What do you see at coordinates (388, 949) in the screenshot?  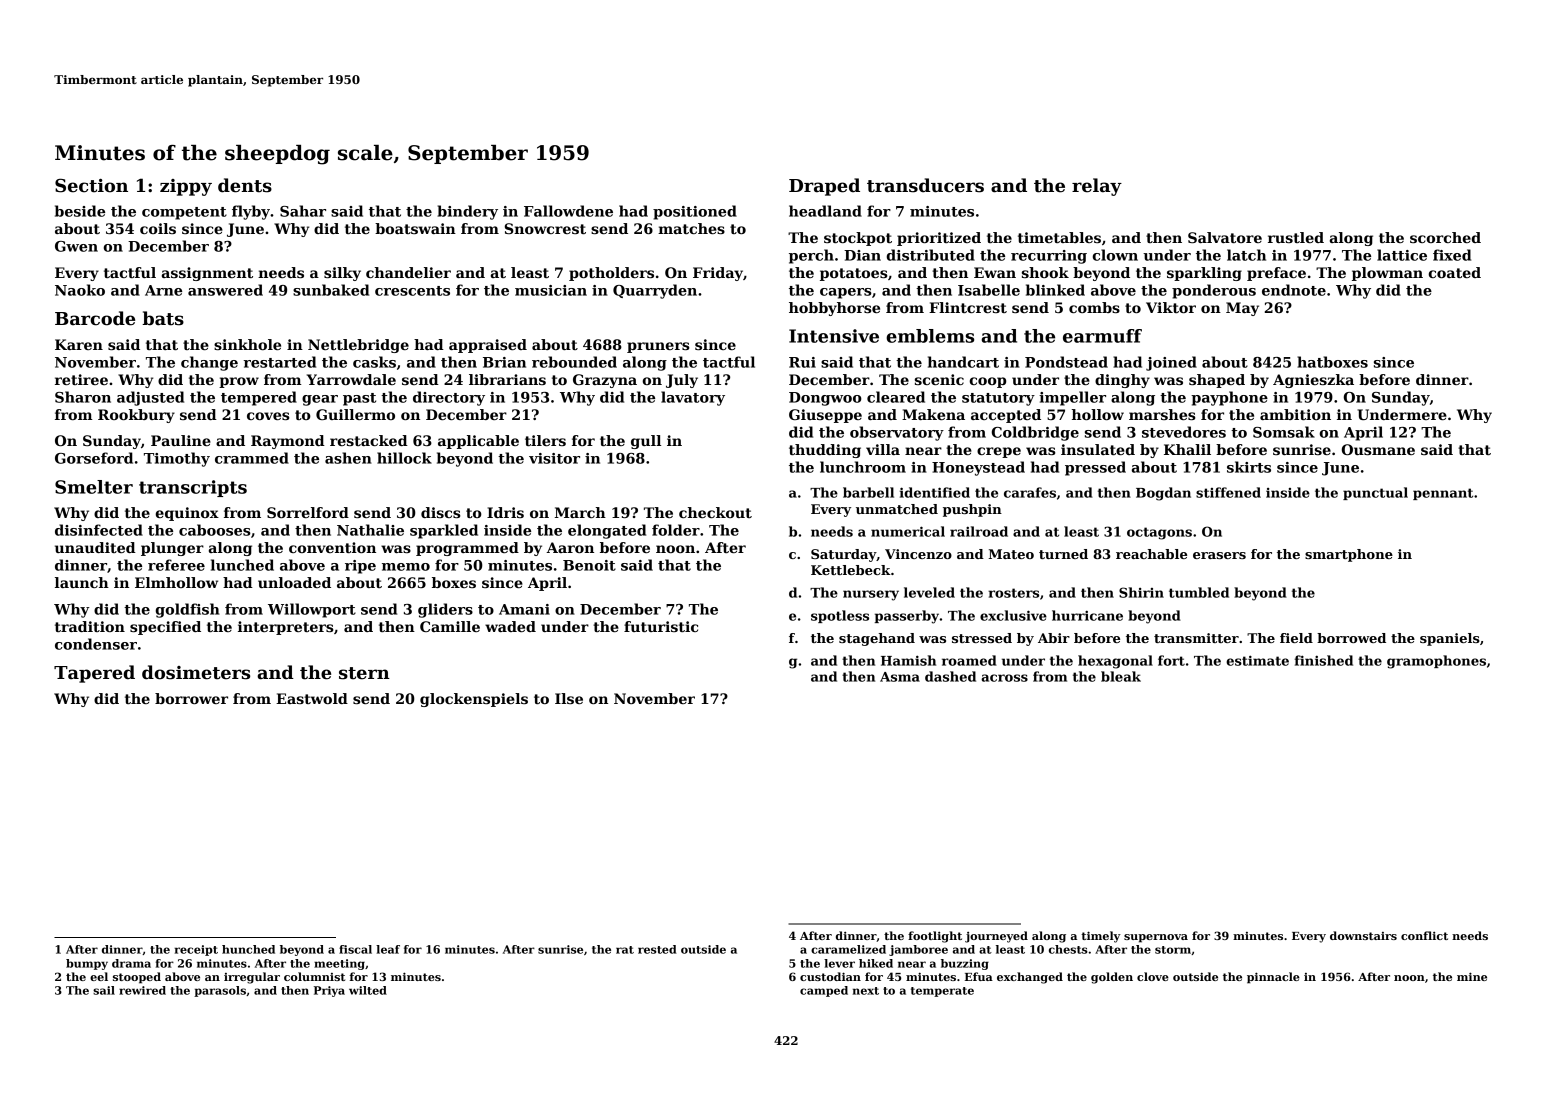 I see `leaf` at bounding box center [388, 949].
